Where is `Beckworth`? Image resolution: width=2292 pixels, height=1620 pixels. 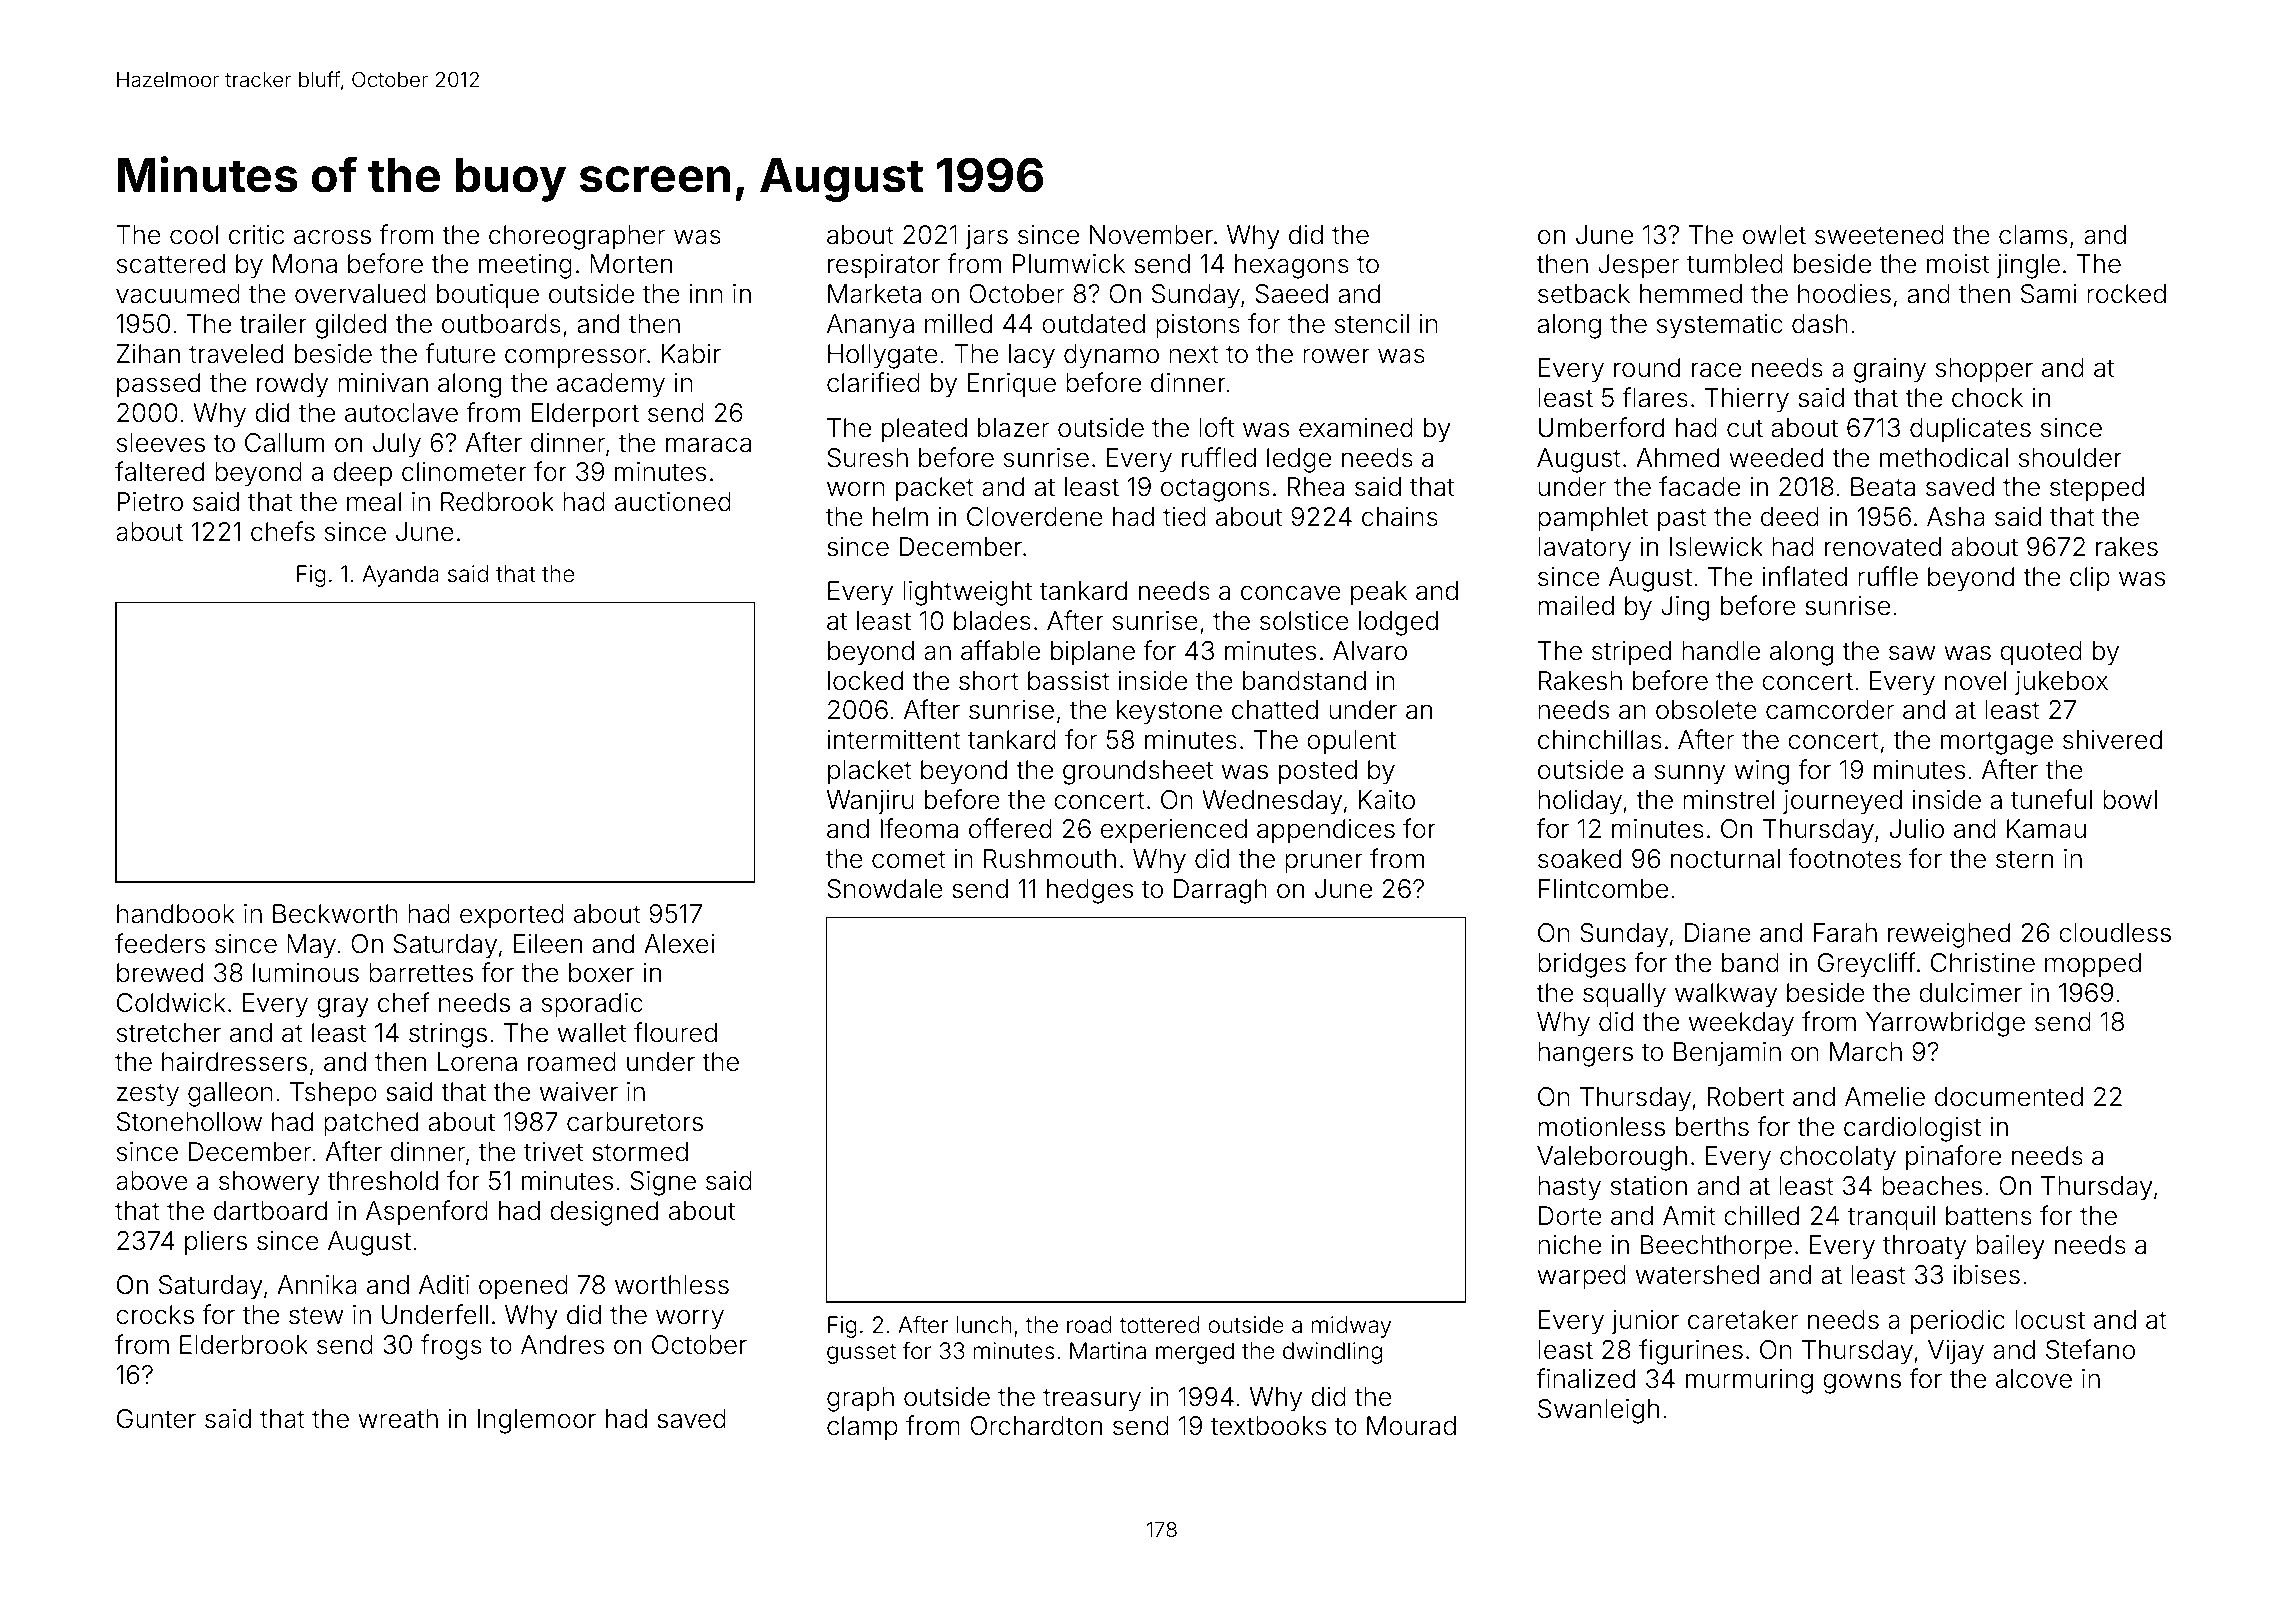 Beckworth is located at coordinates (335, 914).
